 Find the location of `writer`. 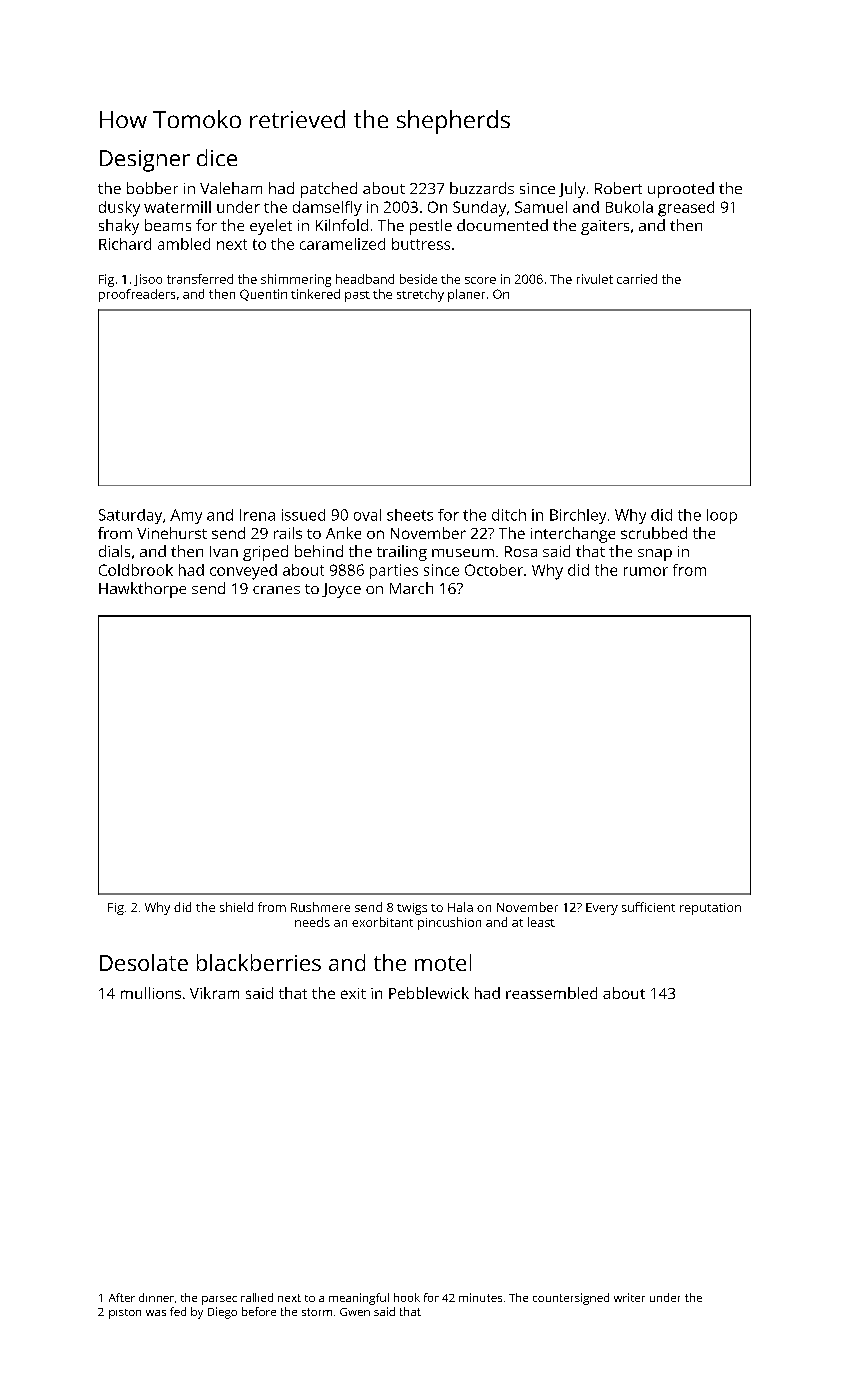

writer is located at coordinates (629, 1297).
